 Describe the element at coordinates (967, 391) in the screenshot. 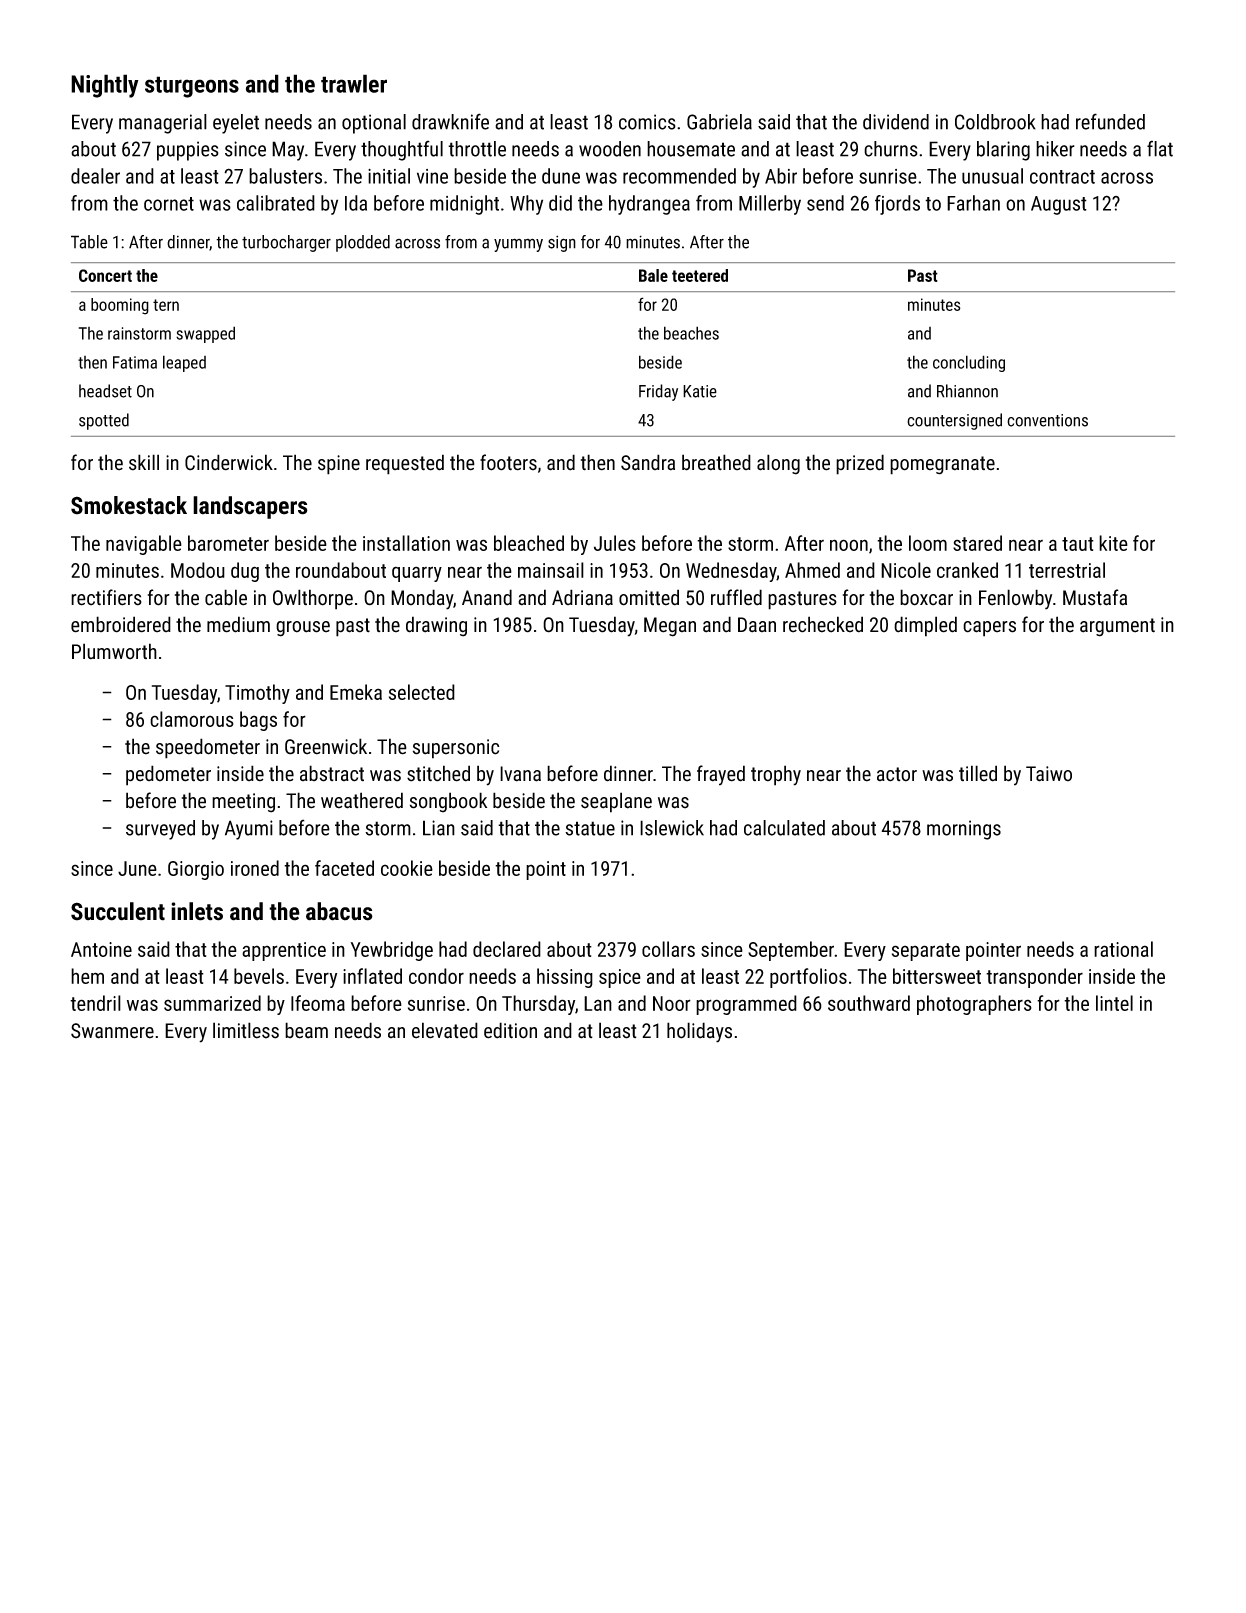

I see `Rhiannon` at that location.
